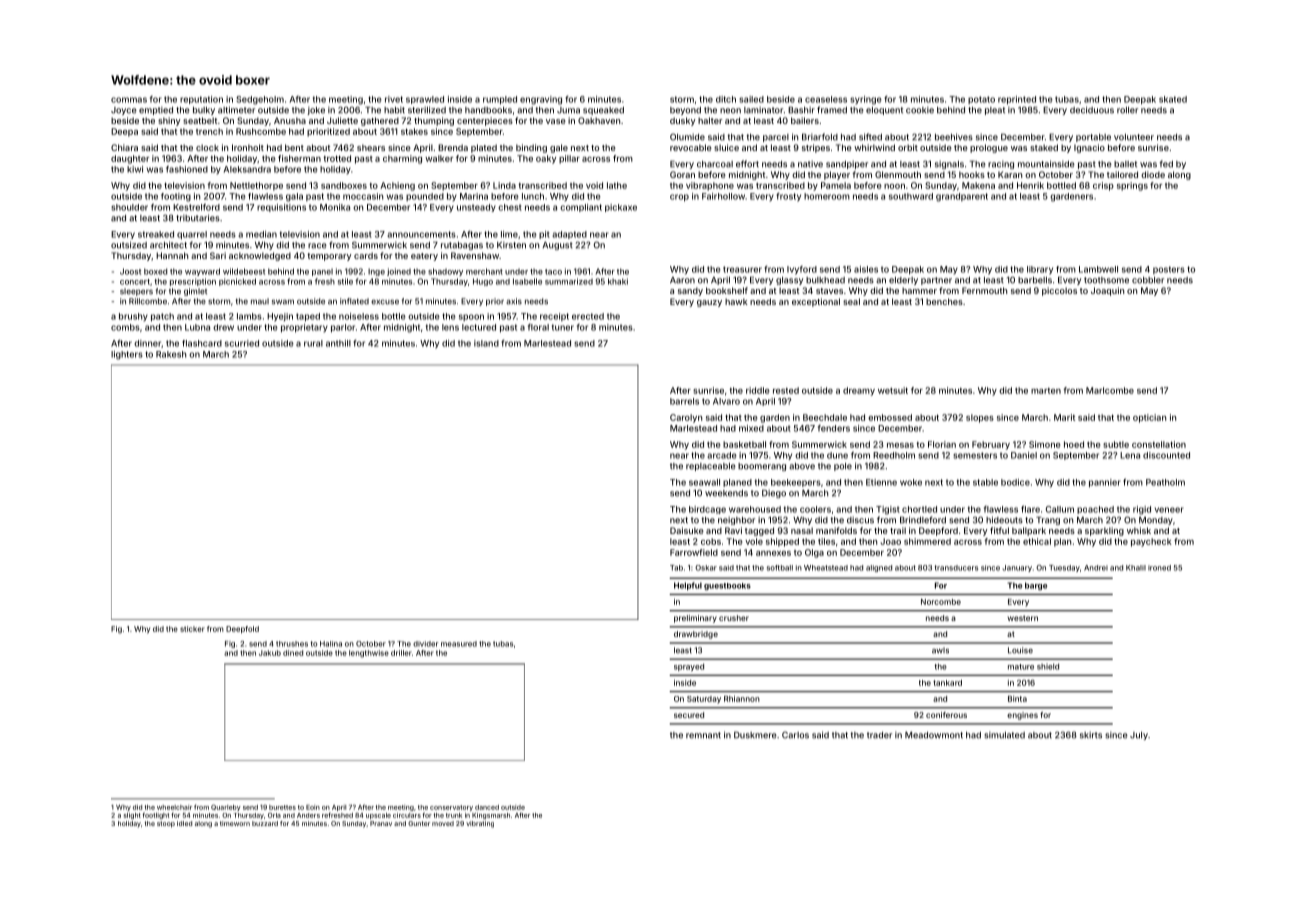 This screenshot has width=1308, height=924. What do you see at coordinates (1173, 99) in the screenshot?
I see `skated` at bounding box center [1173, 99].
